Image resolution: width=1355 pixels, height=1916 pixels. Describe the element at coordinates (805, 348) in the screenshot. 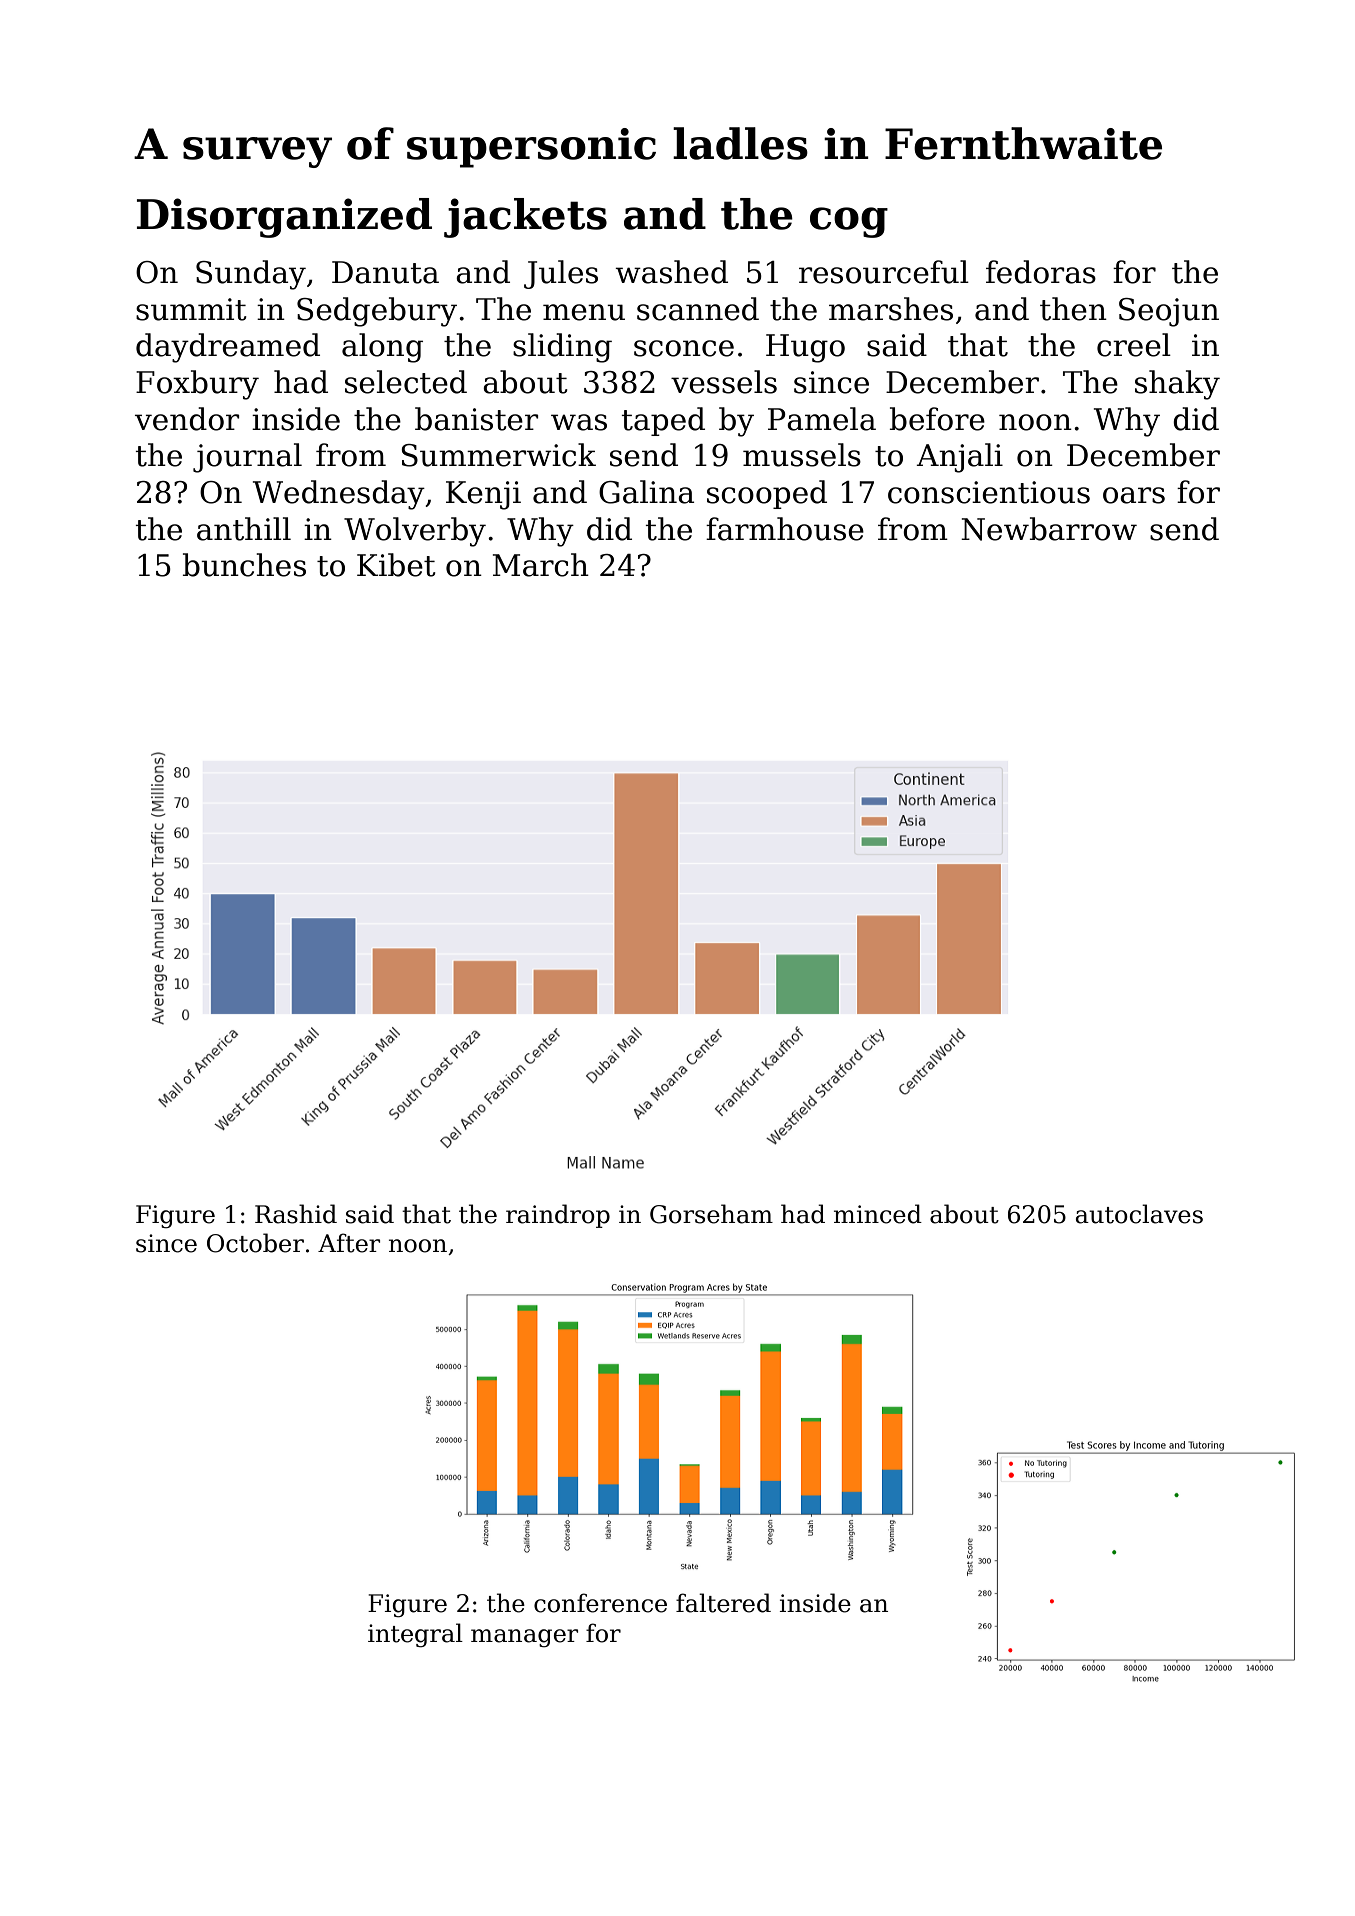

I see `Hugo` at that location.
